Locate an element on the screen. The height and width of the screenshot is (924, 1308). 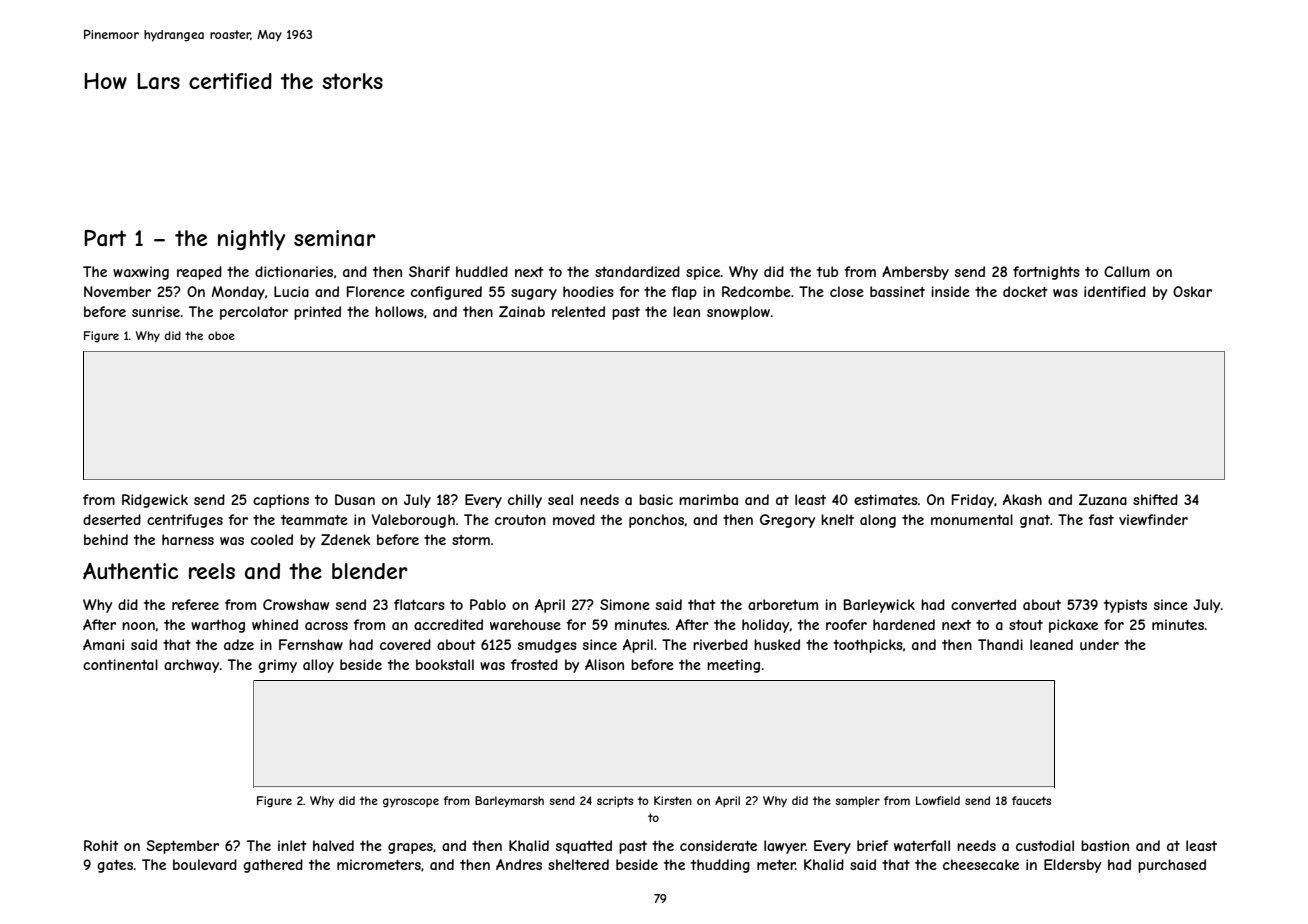
typists is located at coordinates (1125, 606).
